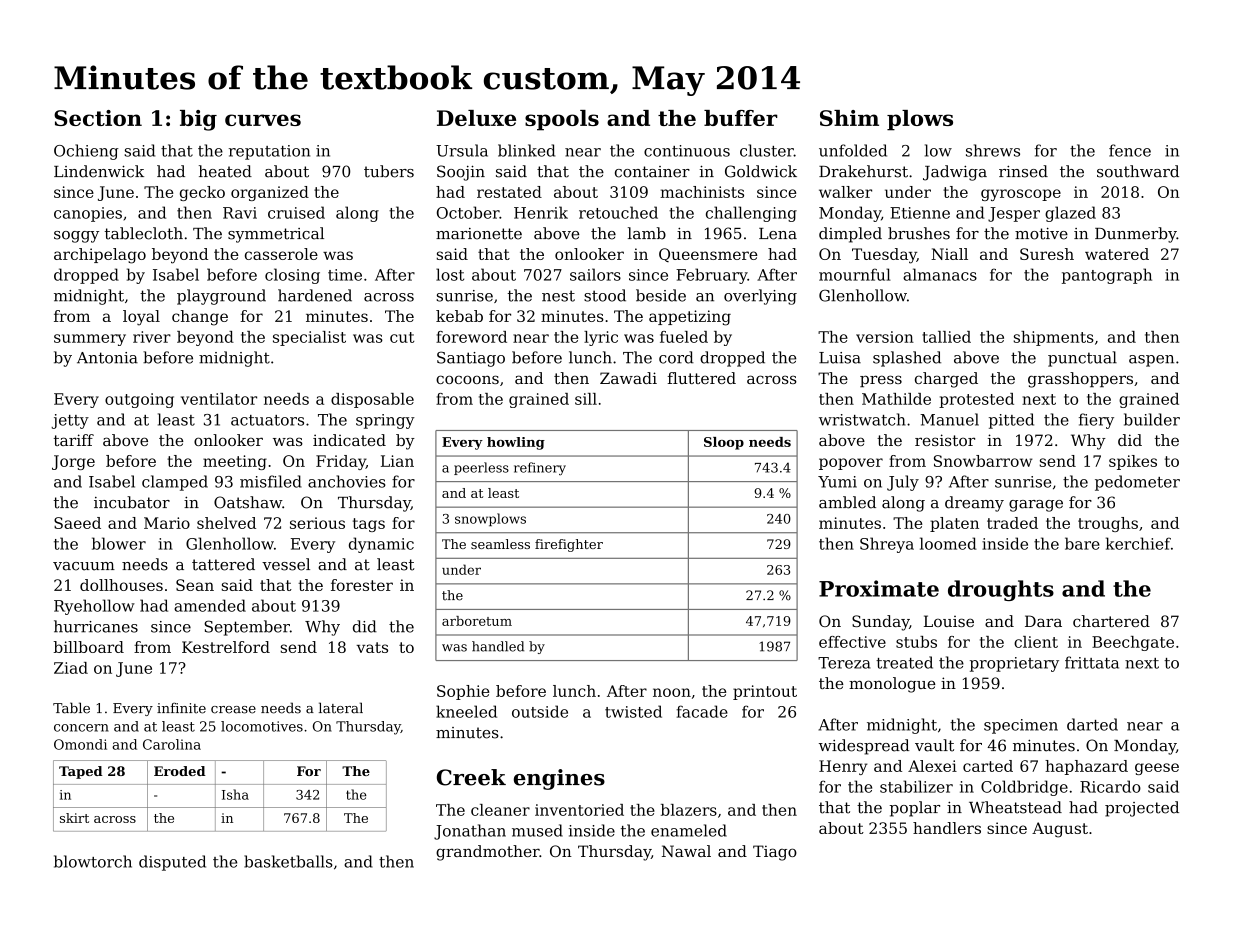 Image resolution: width=1233 pixels, height=952 pixels. I want to click on fence, so click(1130, 150).
